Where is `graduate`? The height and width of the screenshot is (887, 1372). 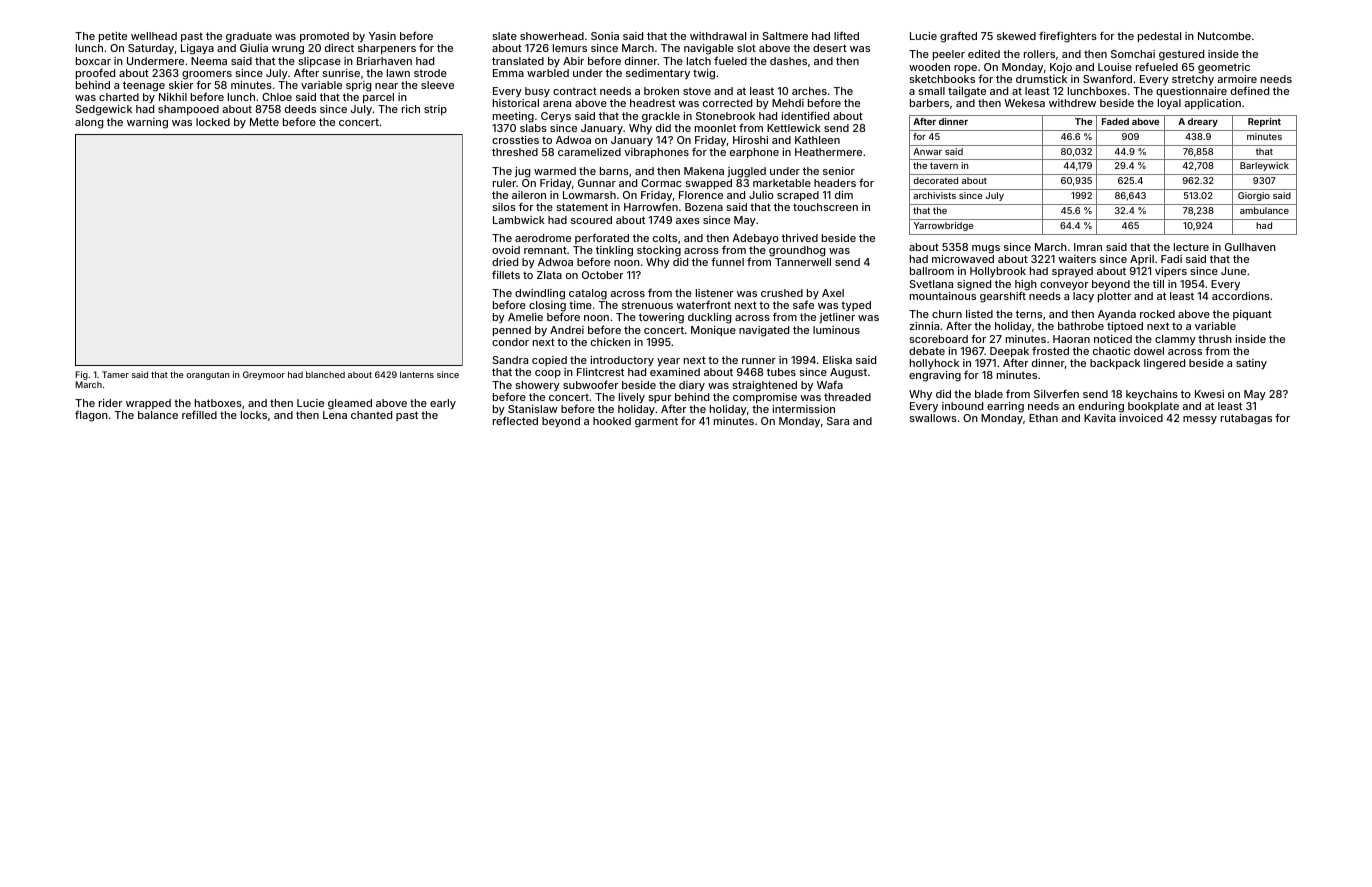 graduate is located at coordinates (249, 37).
